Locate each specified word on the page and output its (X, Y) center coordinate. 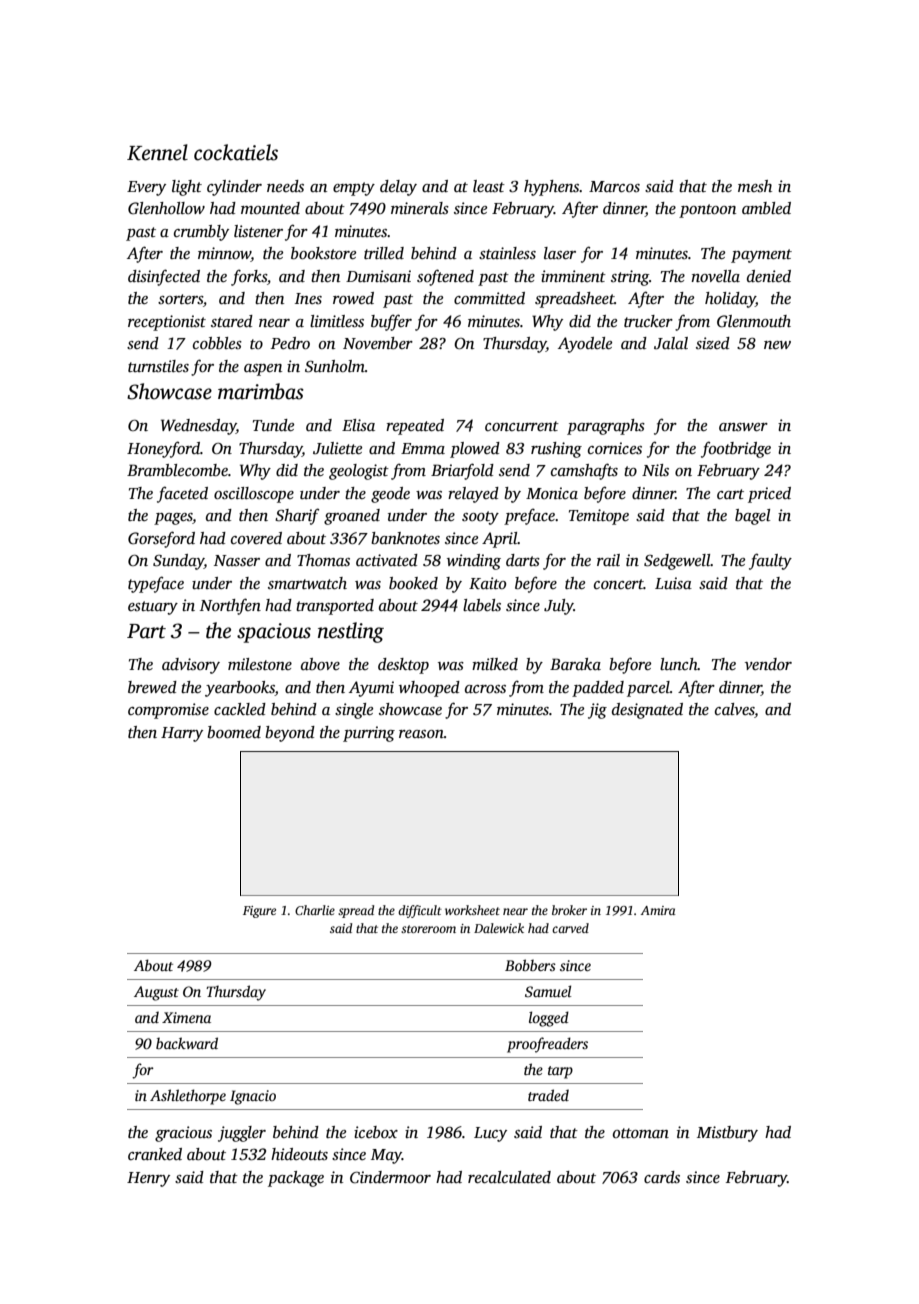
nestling (351, 632)
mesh (755, 186)
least (489, 186)
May (386, 1156)
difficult (420, 911)
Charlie (315, 910)
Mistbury (727, 1134)
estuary (153, 608)
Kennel (157, 152)
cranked (155, 1154)
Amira (658, 910)
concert (619, 584)
